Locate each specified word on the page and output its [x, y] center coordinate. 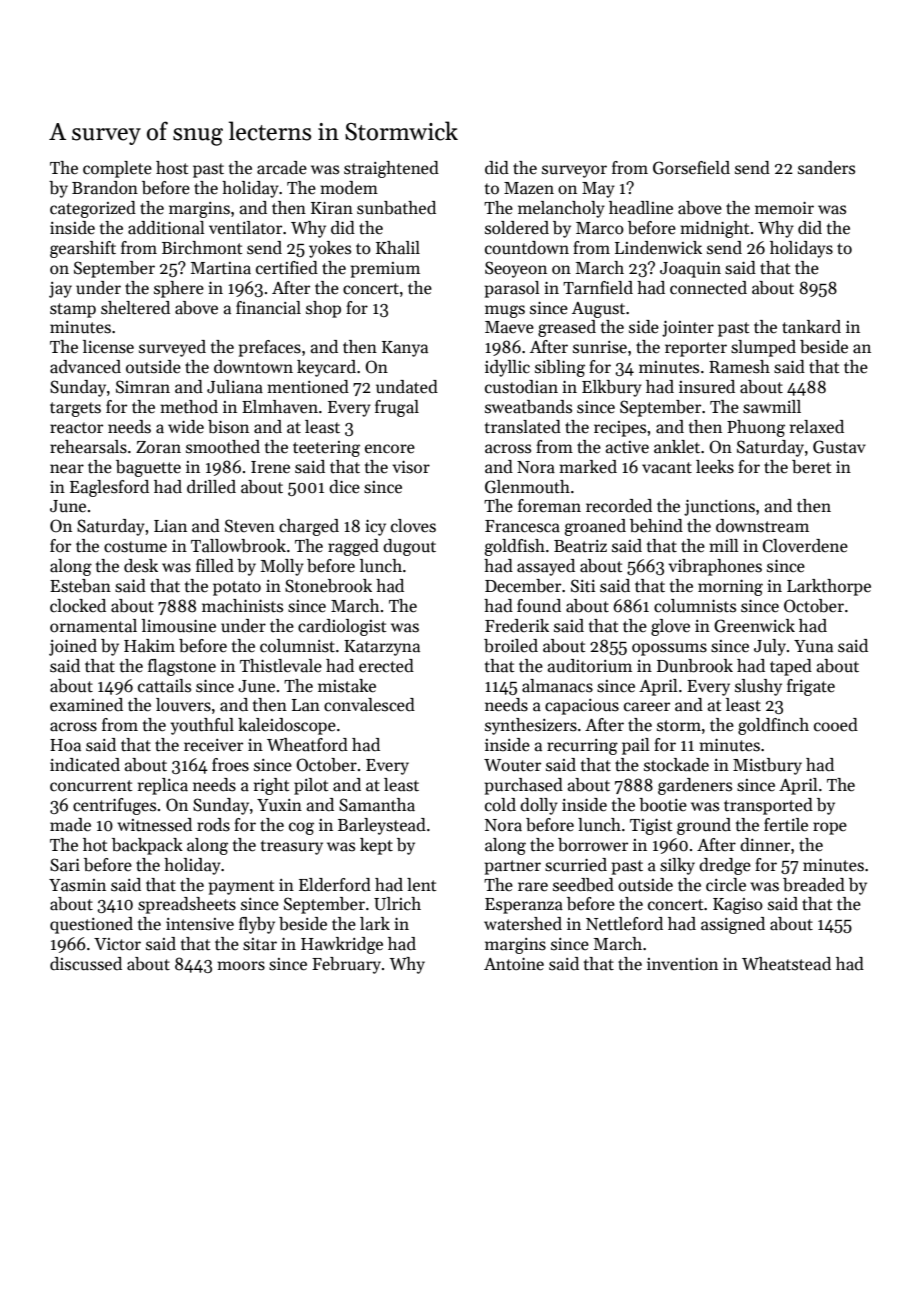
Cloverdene [805, 546]
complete [117, 169]
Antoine [514, 964]
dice [344, 487]
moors [241, 966]
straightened [391, 169]
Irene [270, 467]
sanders [826, 168]
